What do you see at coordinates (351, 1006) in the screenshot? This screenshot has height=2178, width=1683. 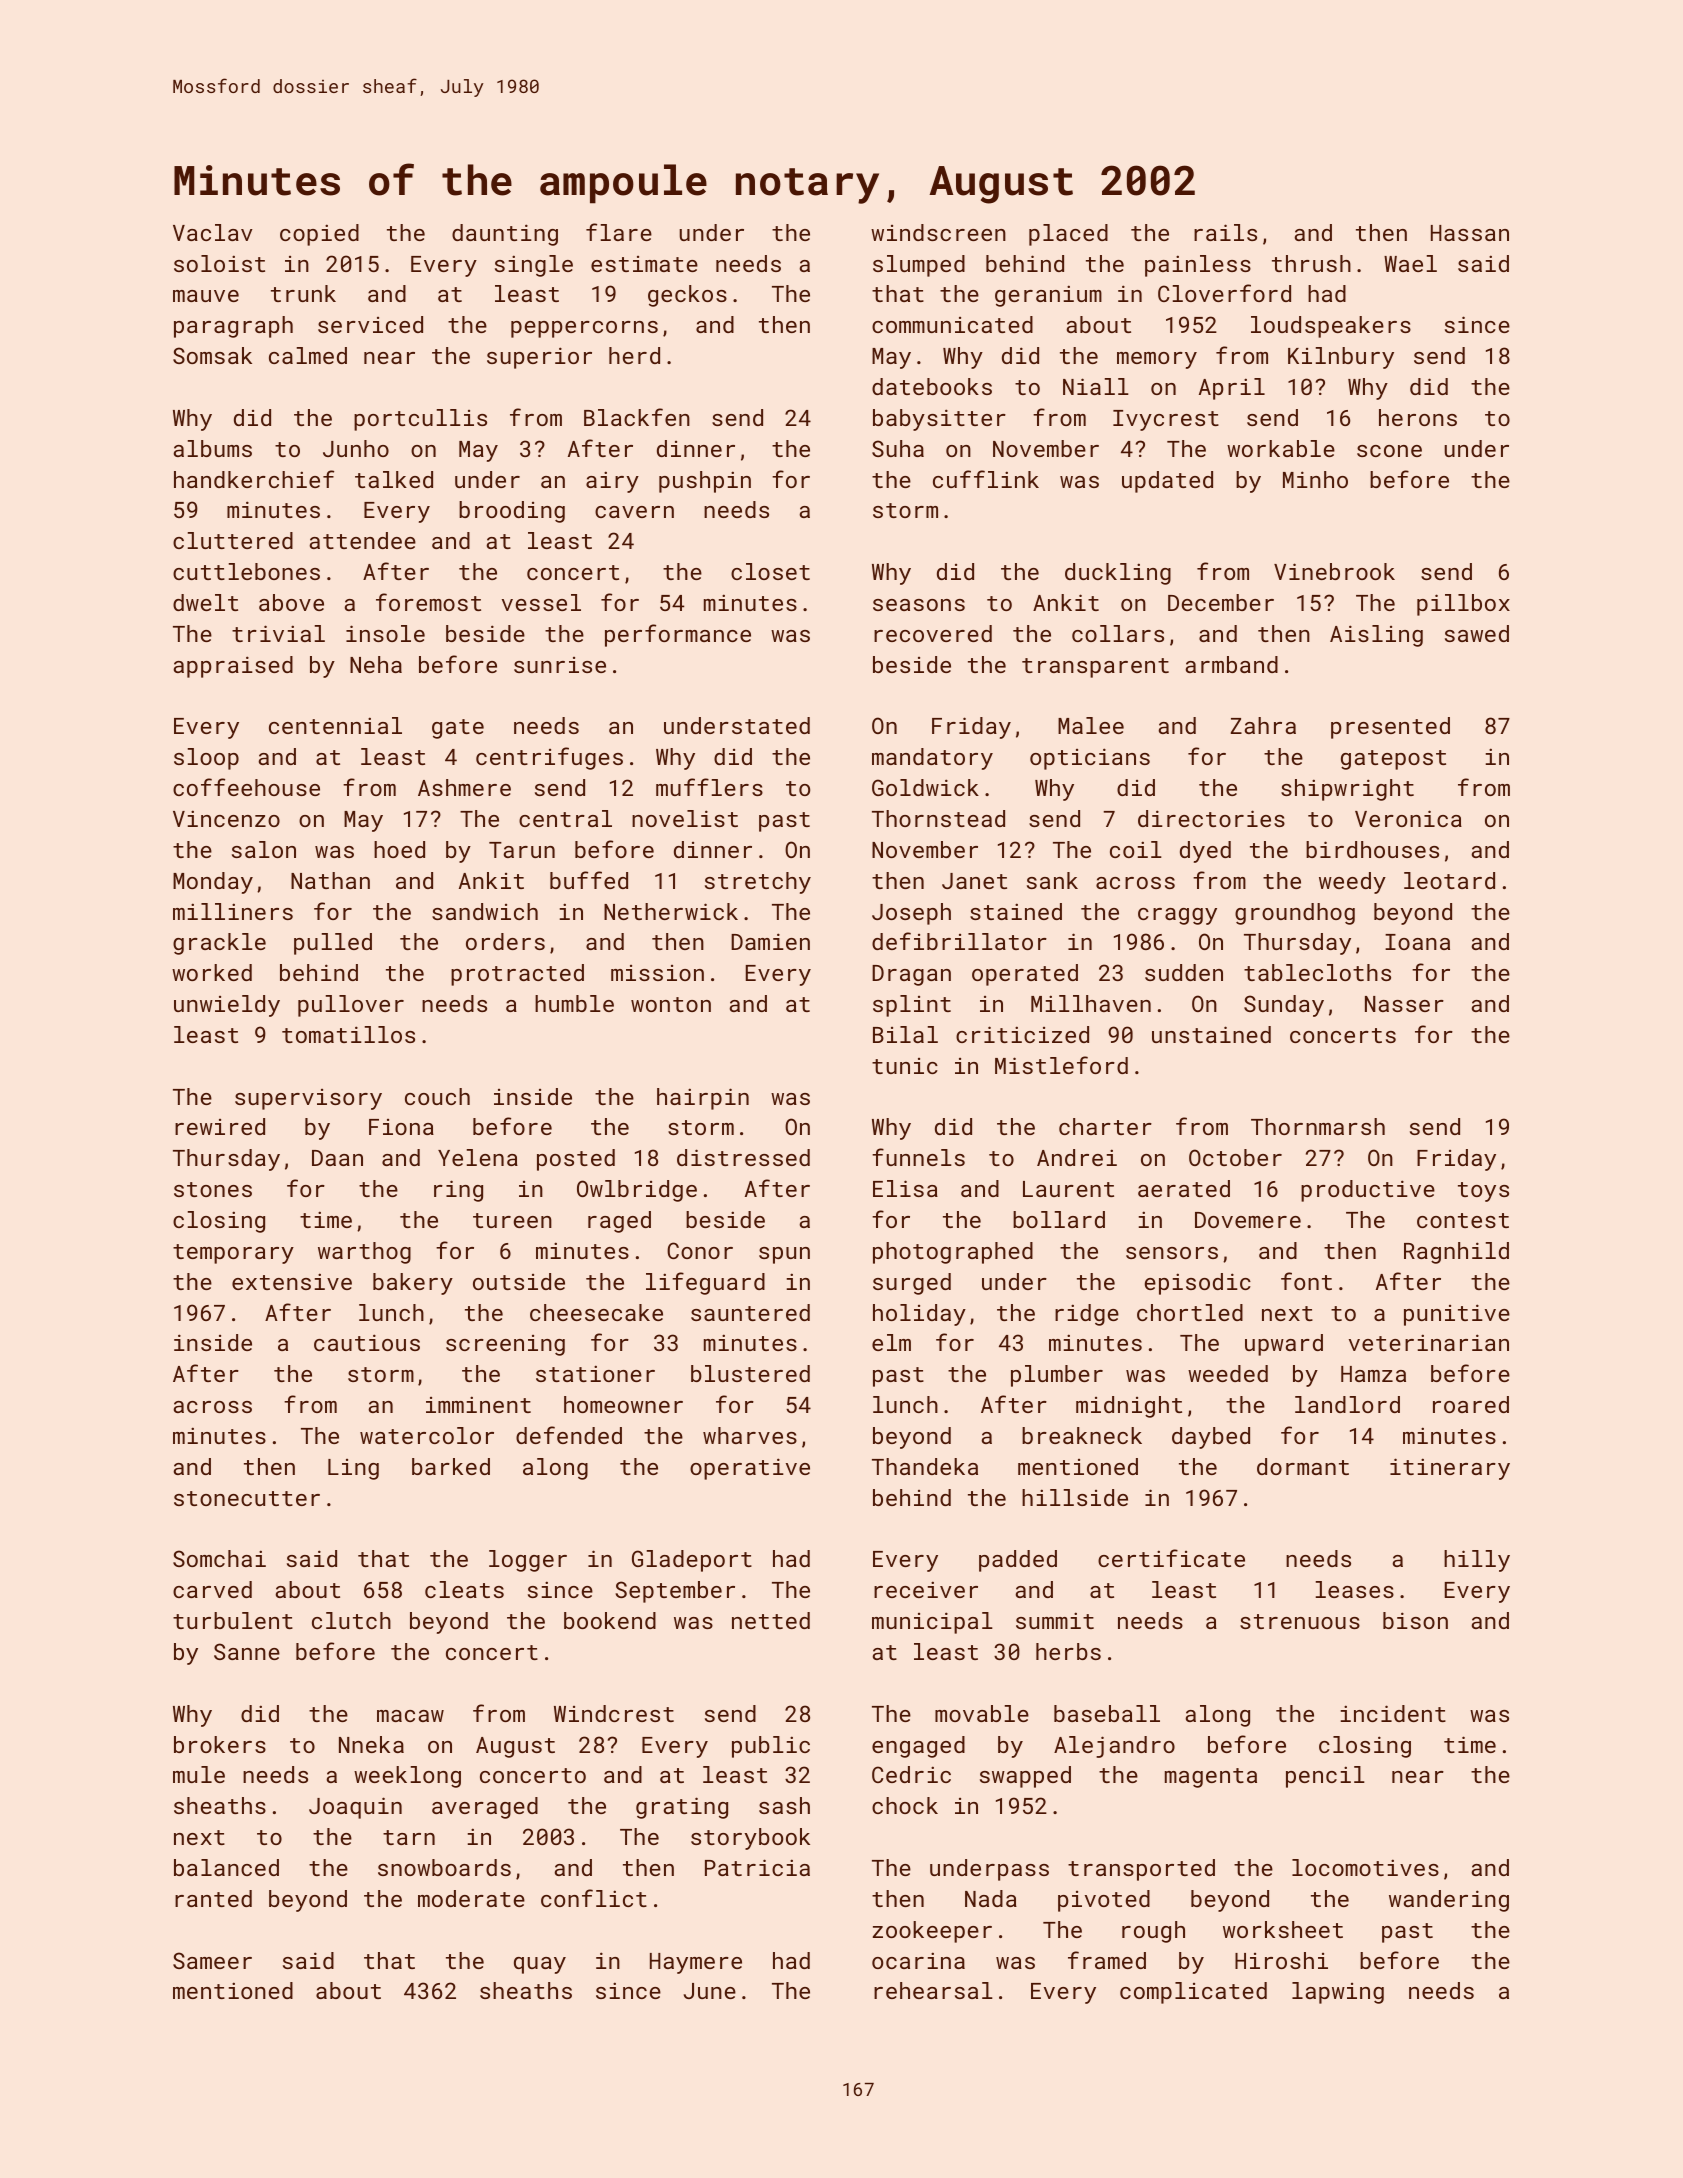 I see `pullover` at bounding box center [351, 1006].
